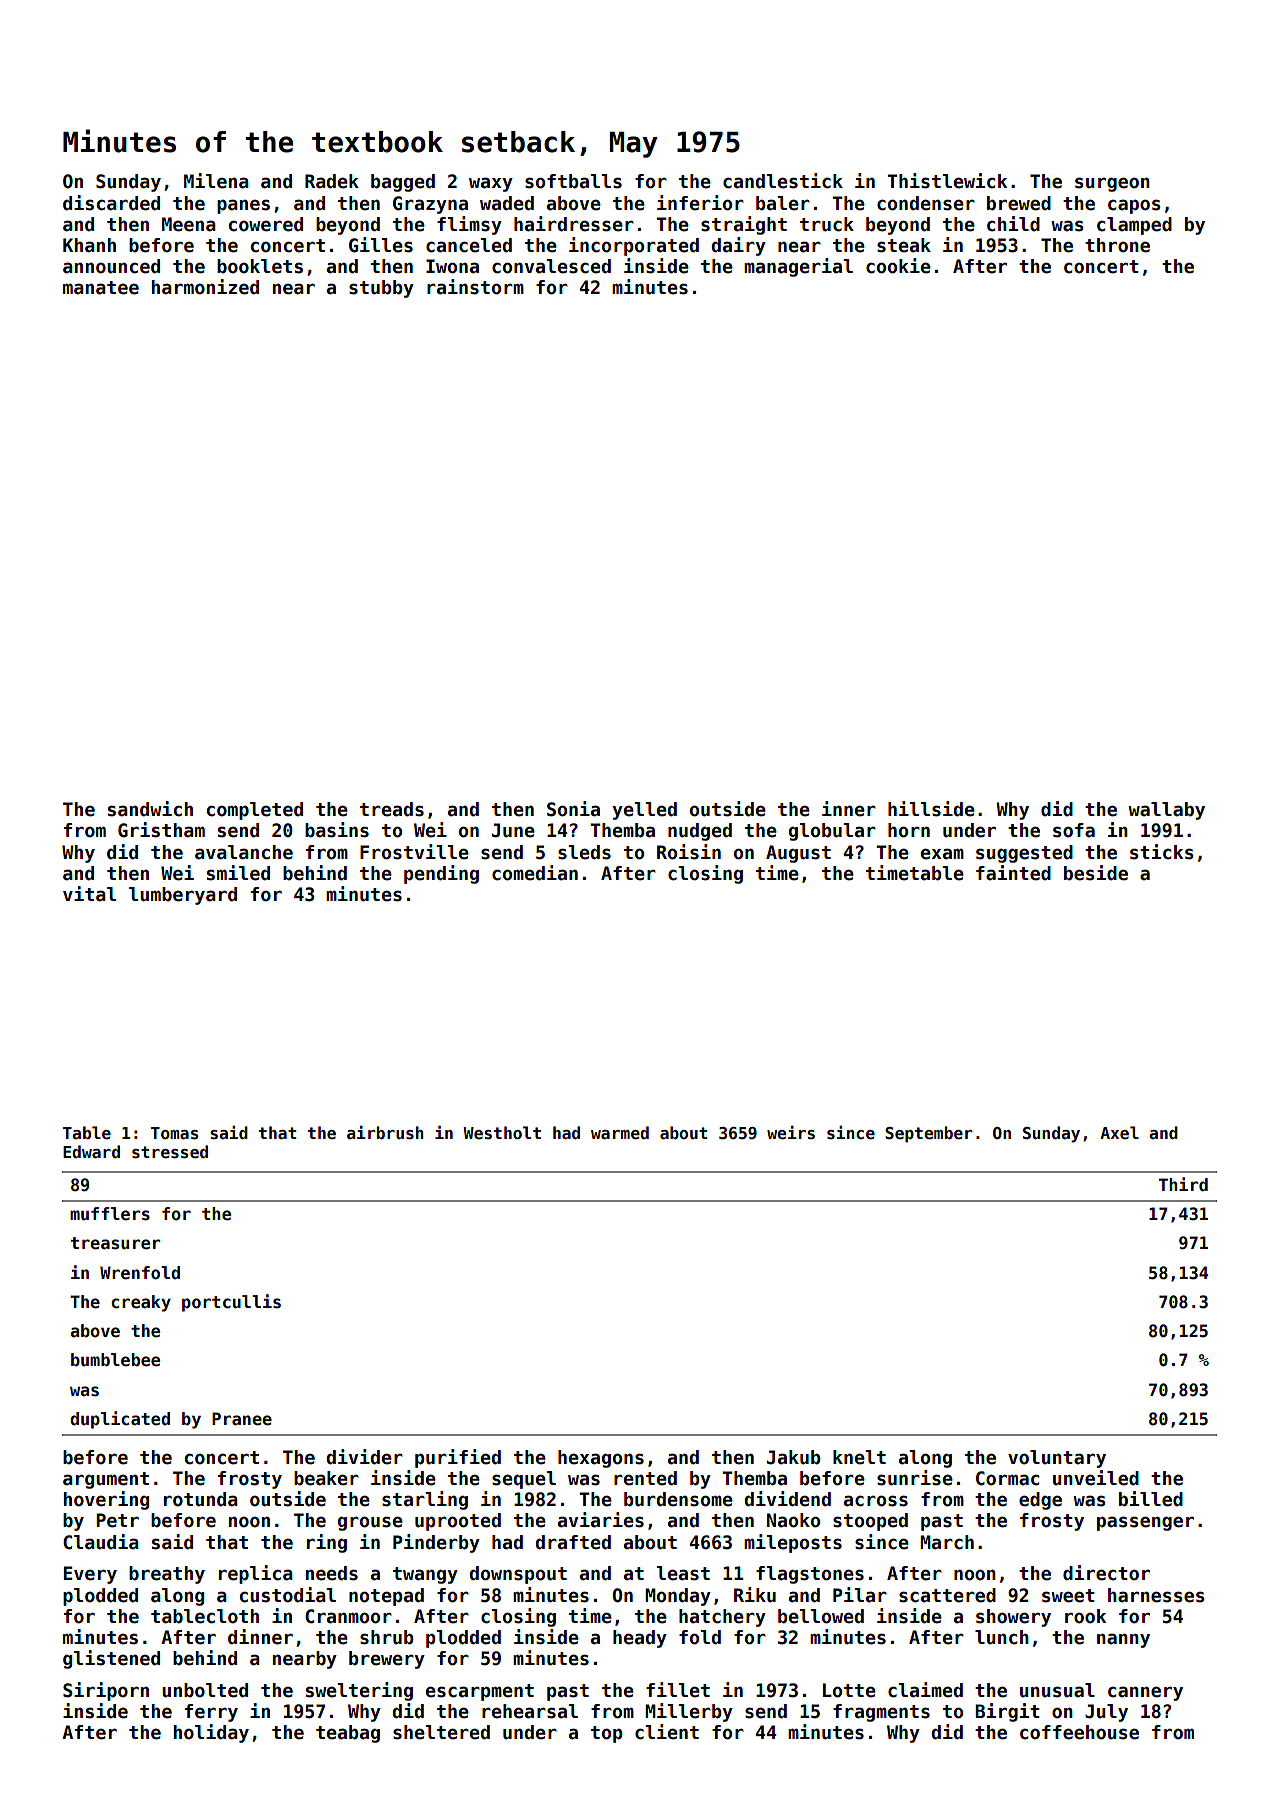 The image size is (1279, 1808). I want to click on vital, so click(89, 894).
